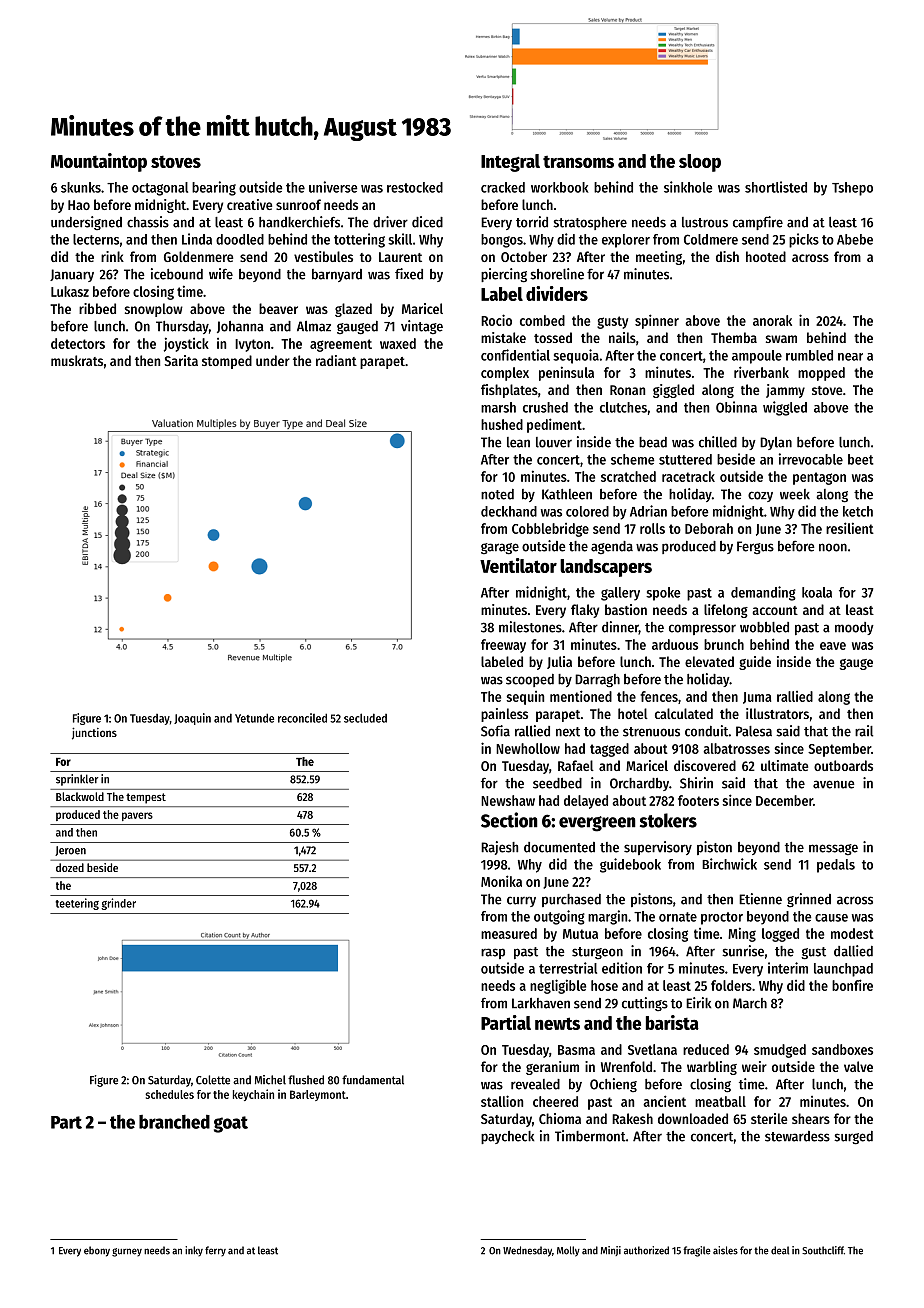  Describe the element at coordinates (215, 1251) in the screenshot. I see `ferry` at that location.
